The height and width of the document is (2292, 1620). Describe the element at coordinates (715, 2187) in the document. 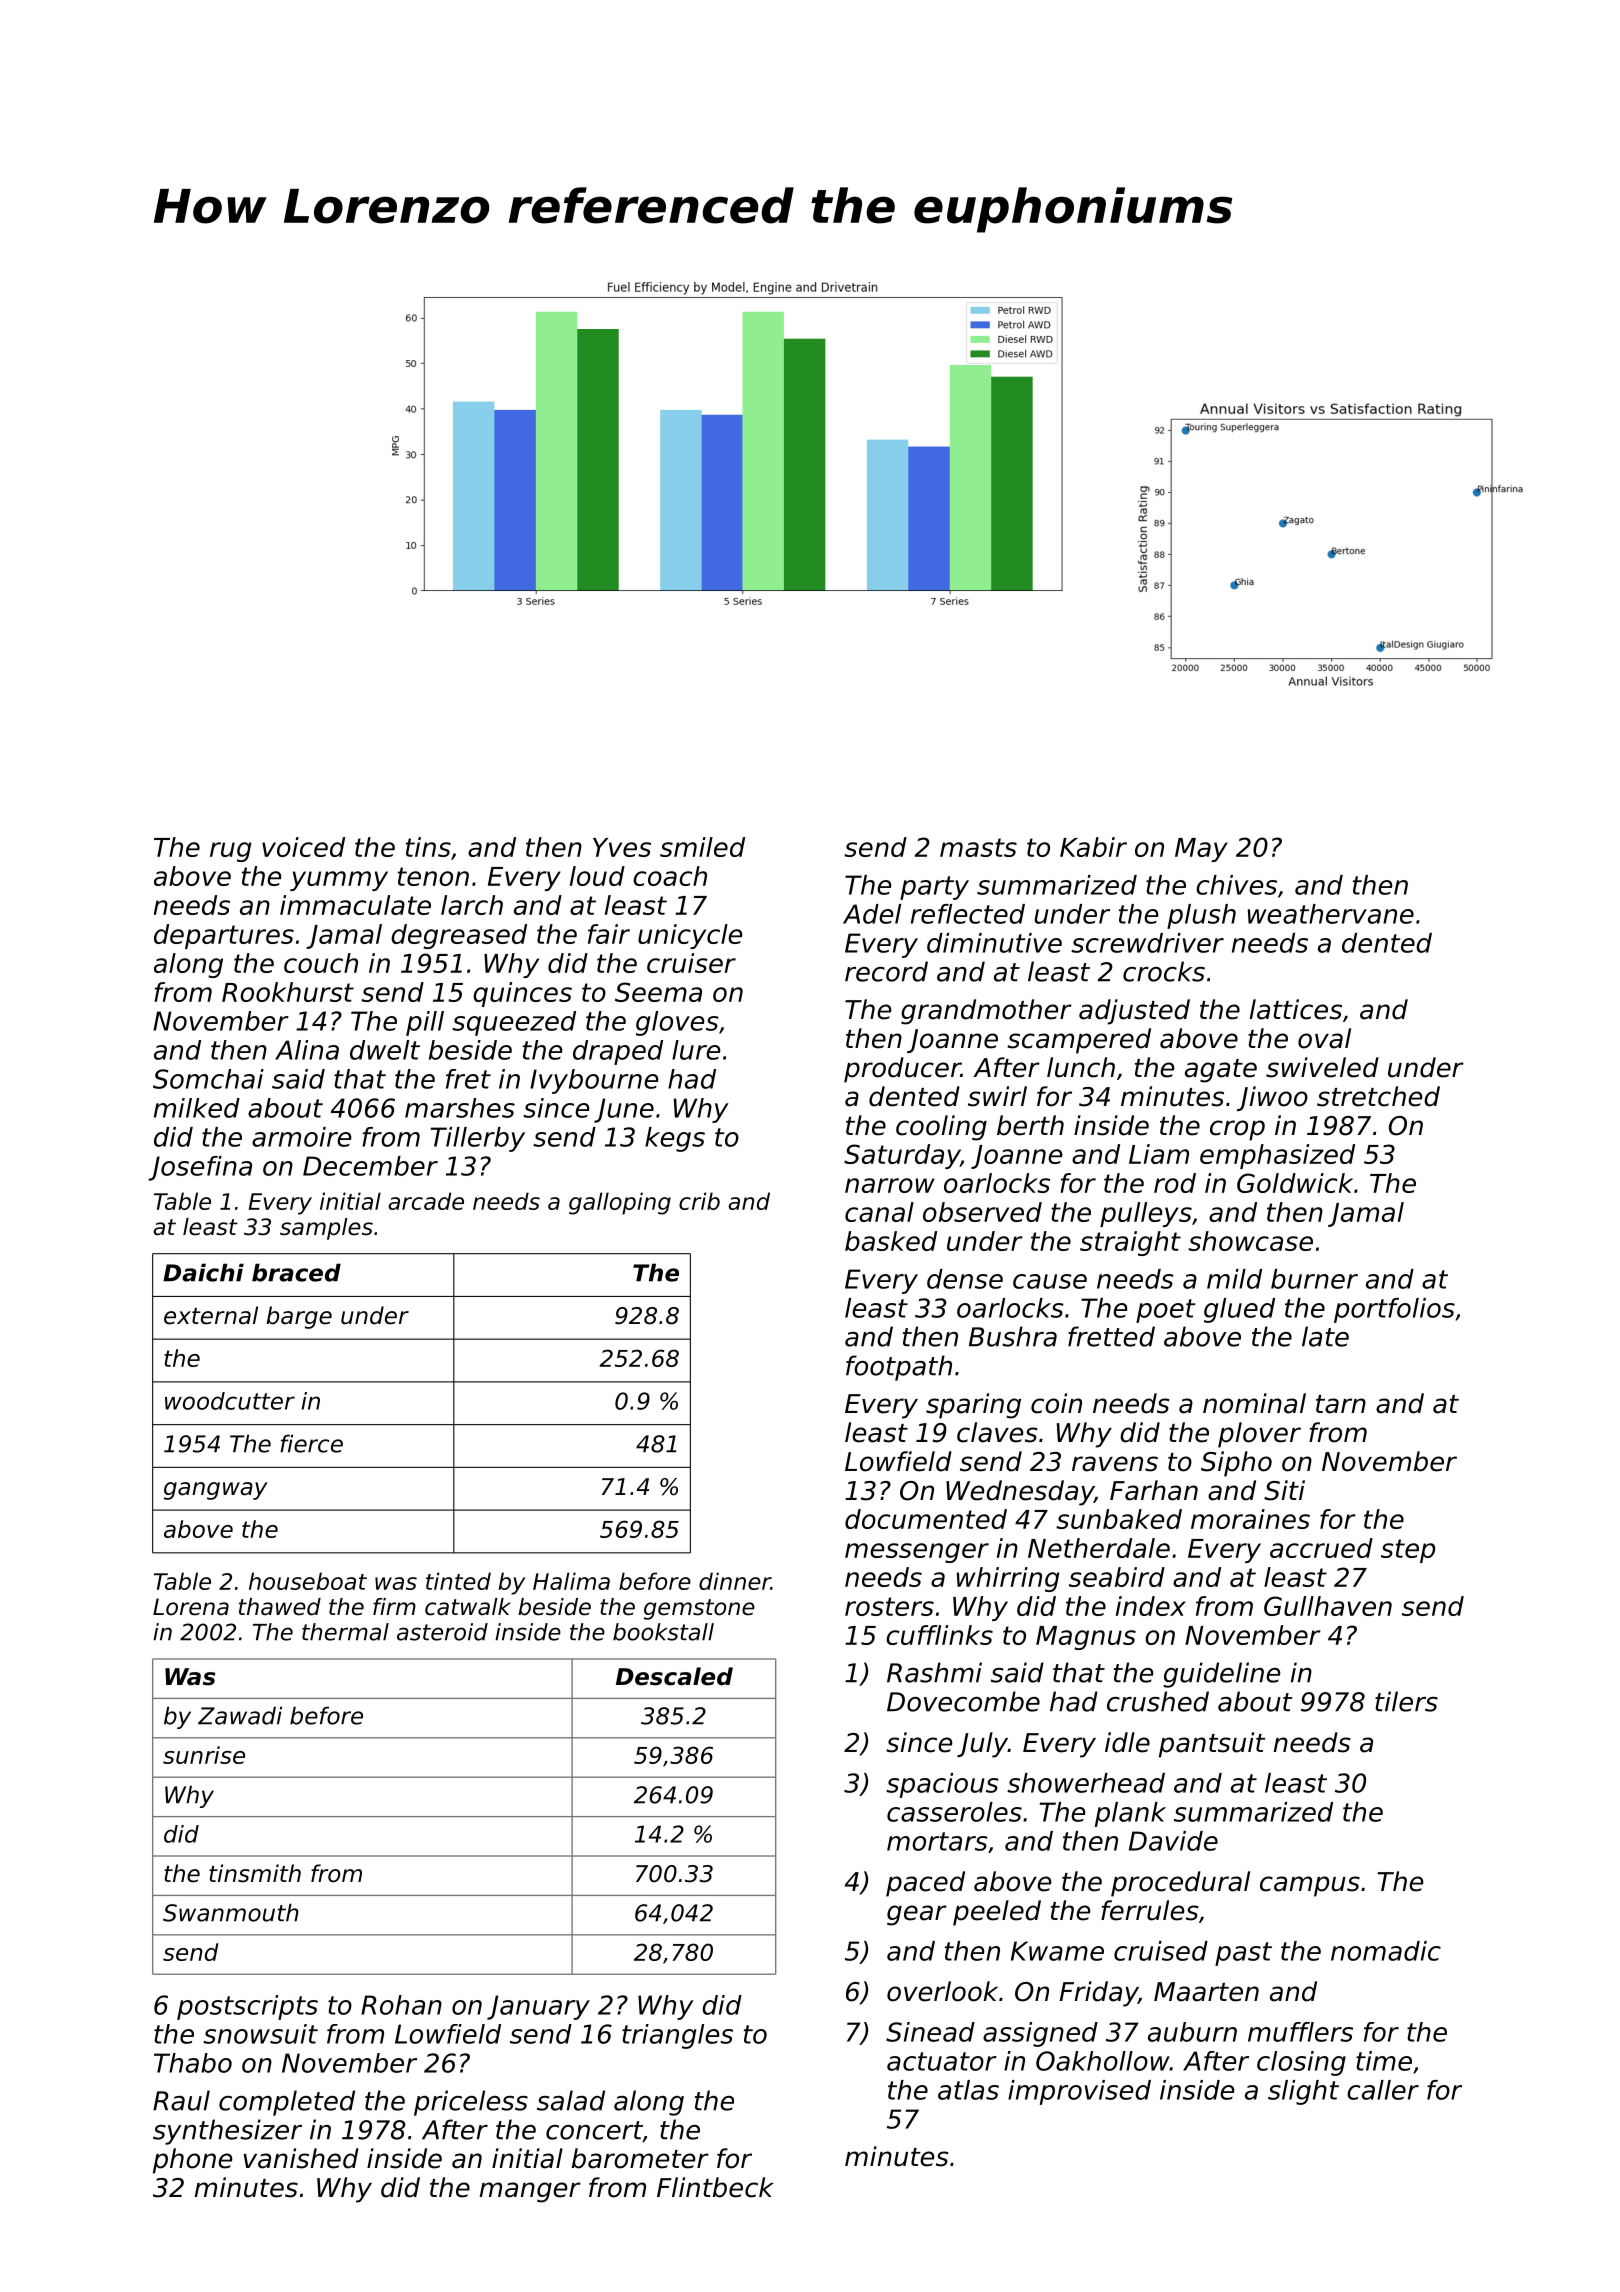

I see `Flintbeck` at that location.
